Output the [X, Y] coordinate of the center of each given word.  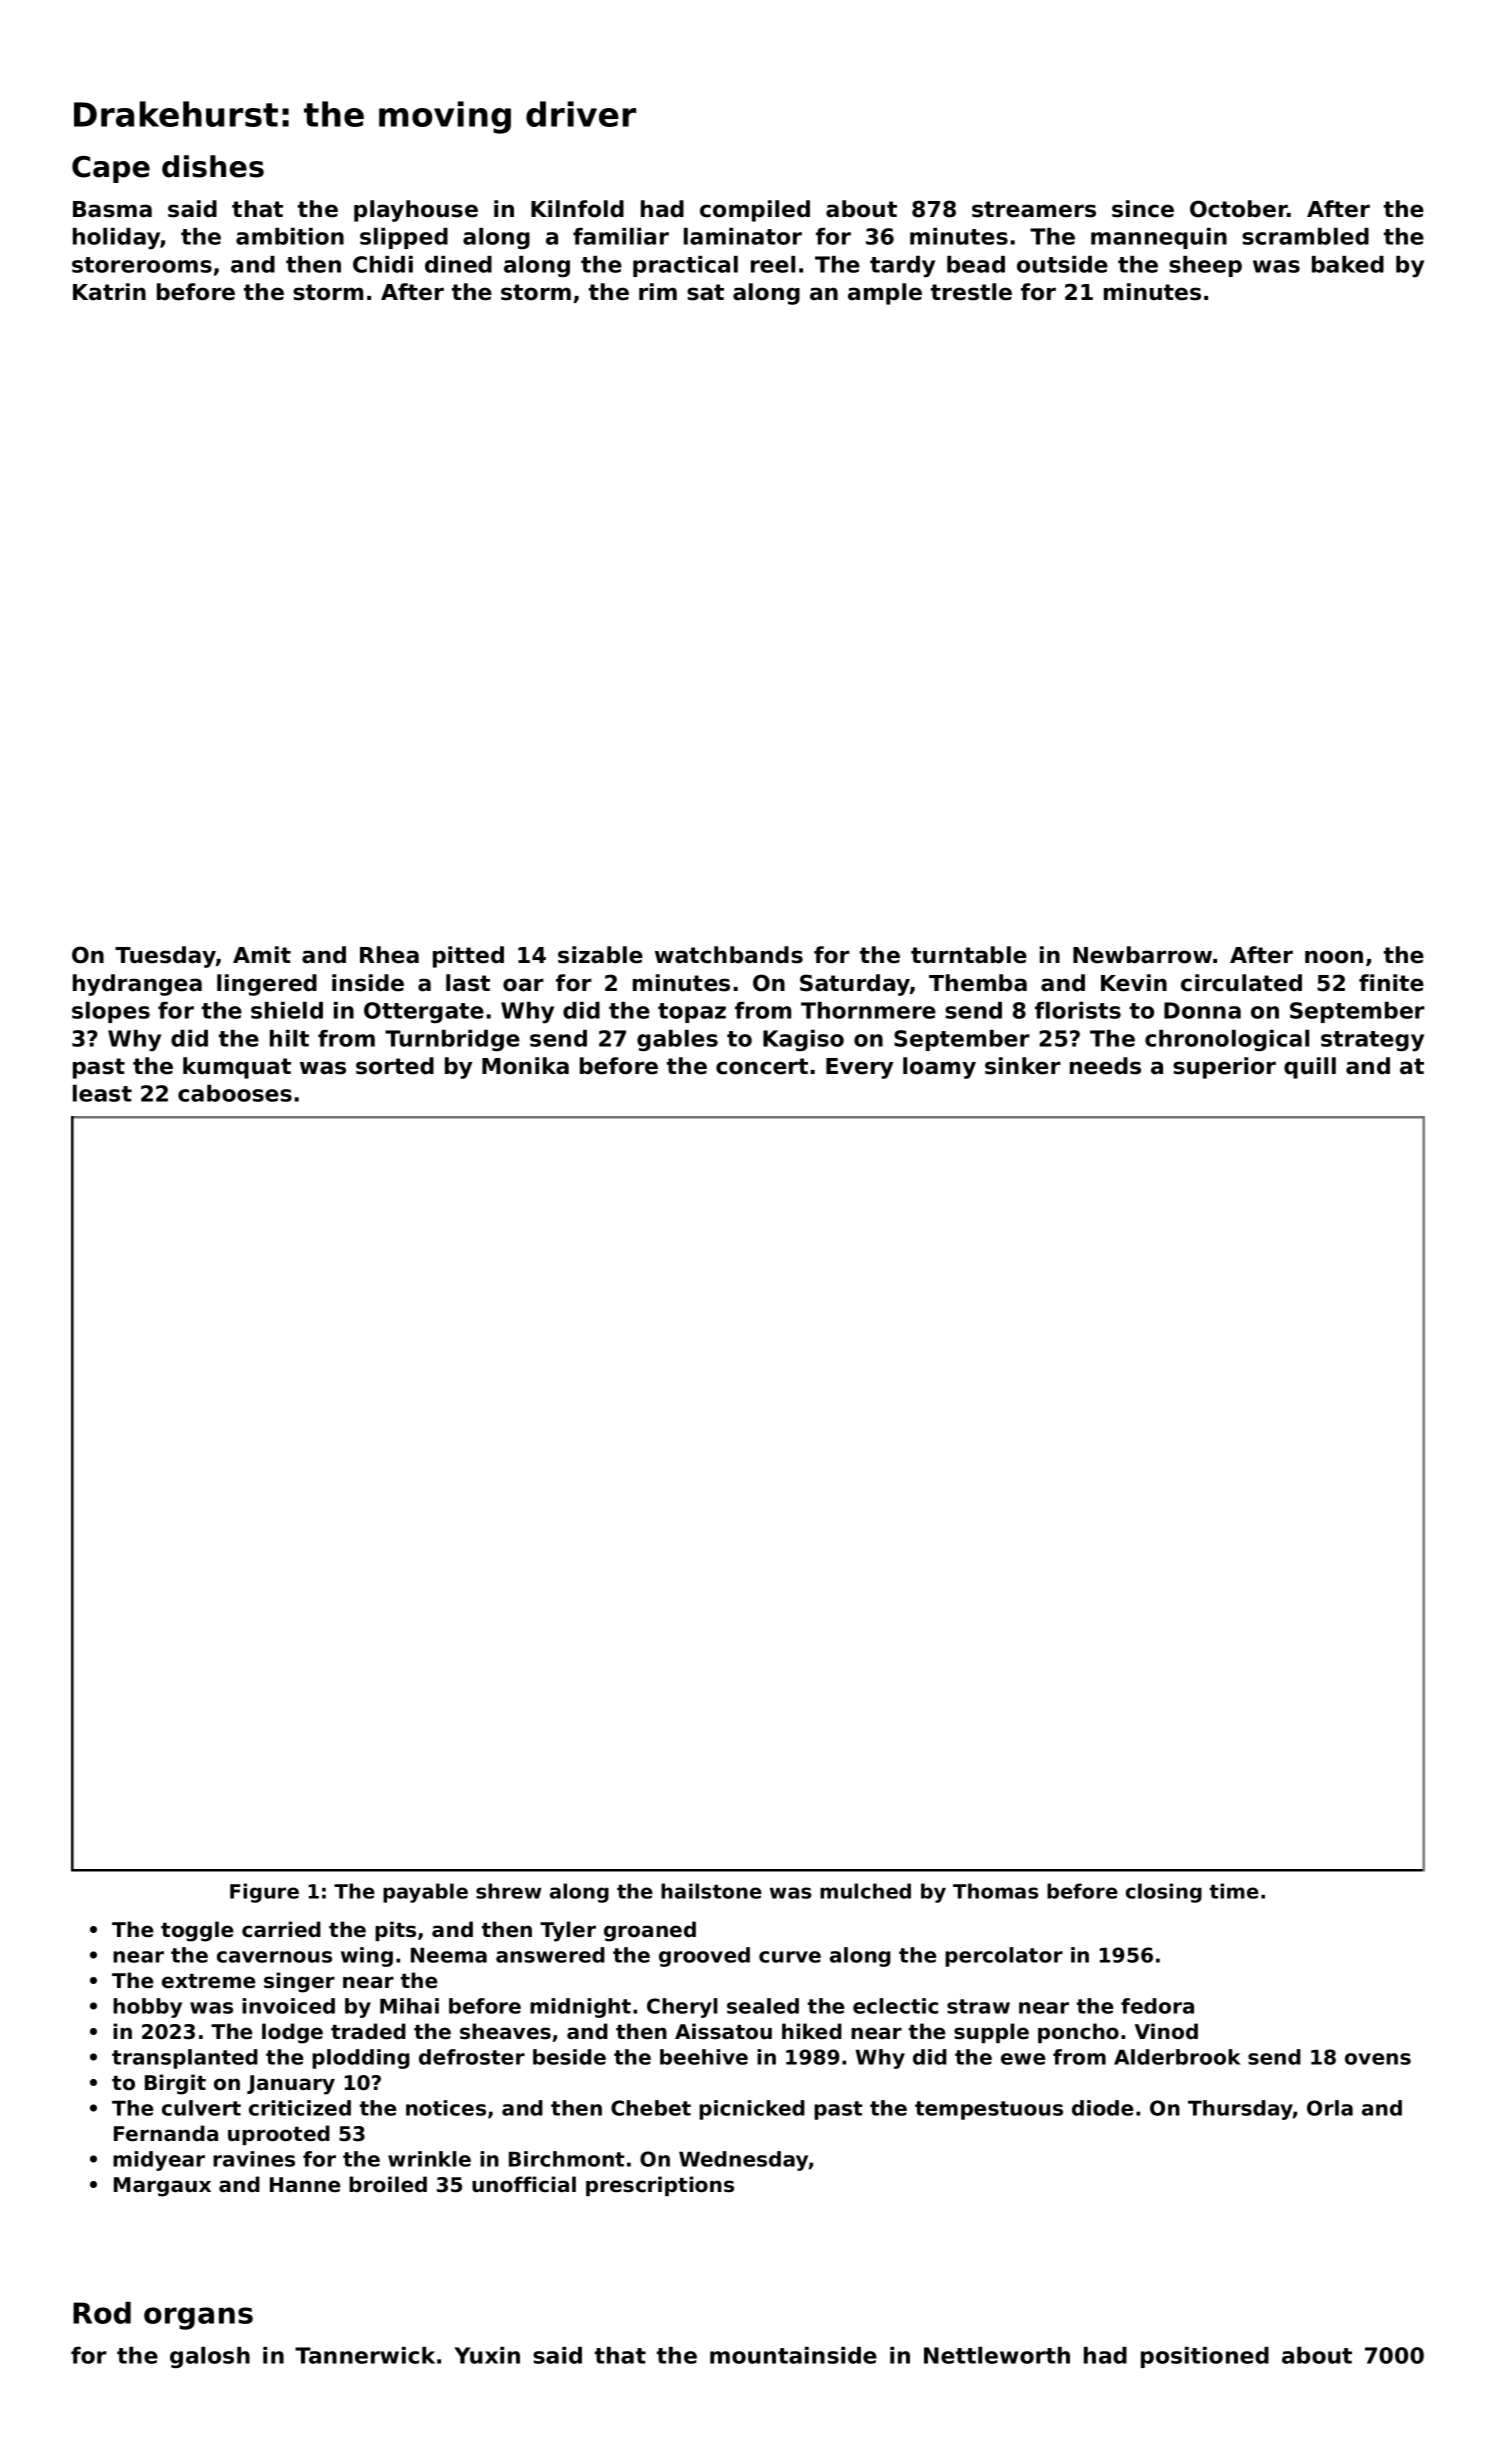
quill [1310, 1068]
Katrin [109, 292]
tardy [902, 267]
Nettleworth [997, 2355]
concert [762, 1066]
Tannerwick [365, 2355]
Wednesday [743, 2161]
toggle [197, 1931]
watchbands [729, 955]
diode [1102, 2108]
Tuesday [165, 957]
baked [1348, 264]
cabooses [235, 1093]
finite [1391, 983]
